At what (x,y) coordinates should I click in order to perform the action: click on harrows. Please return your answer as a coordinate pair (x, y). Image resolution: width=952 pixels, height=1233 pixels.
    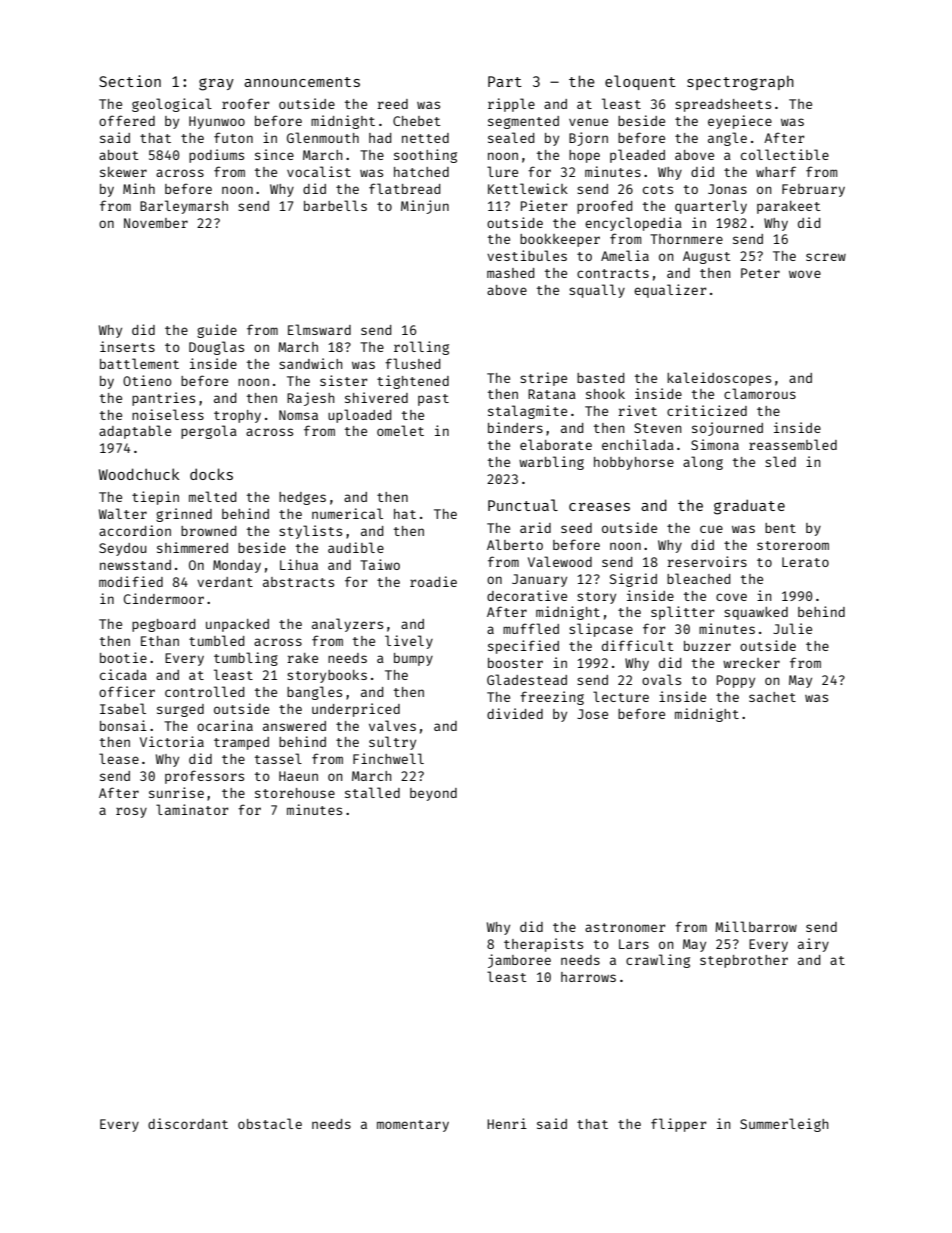
    Looking at the image, I should click on (588, 977).
